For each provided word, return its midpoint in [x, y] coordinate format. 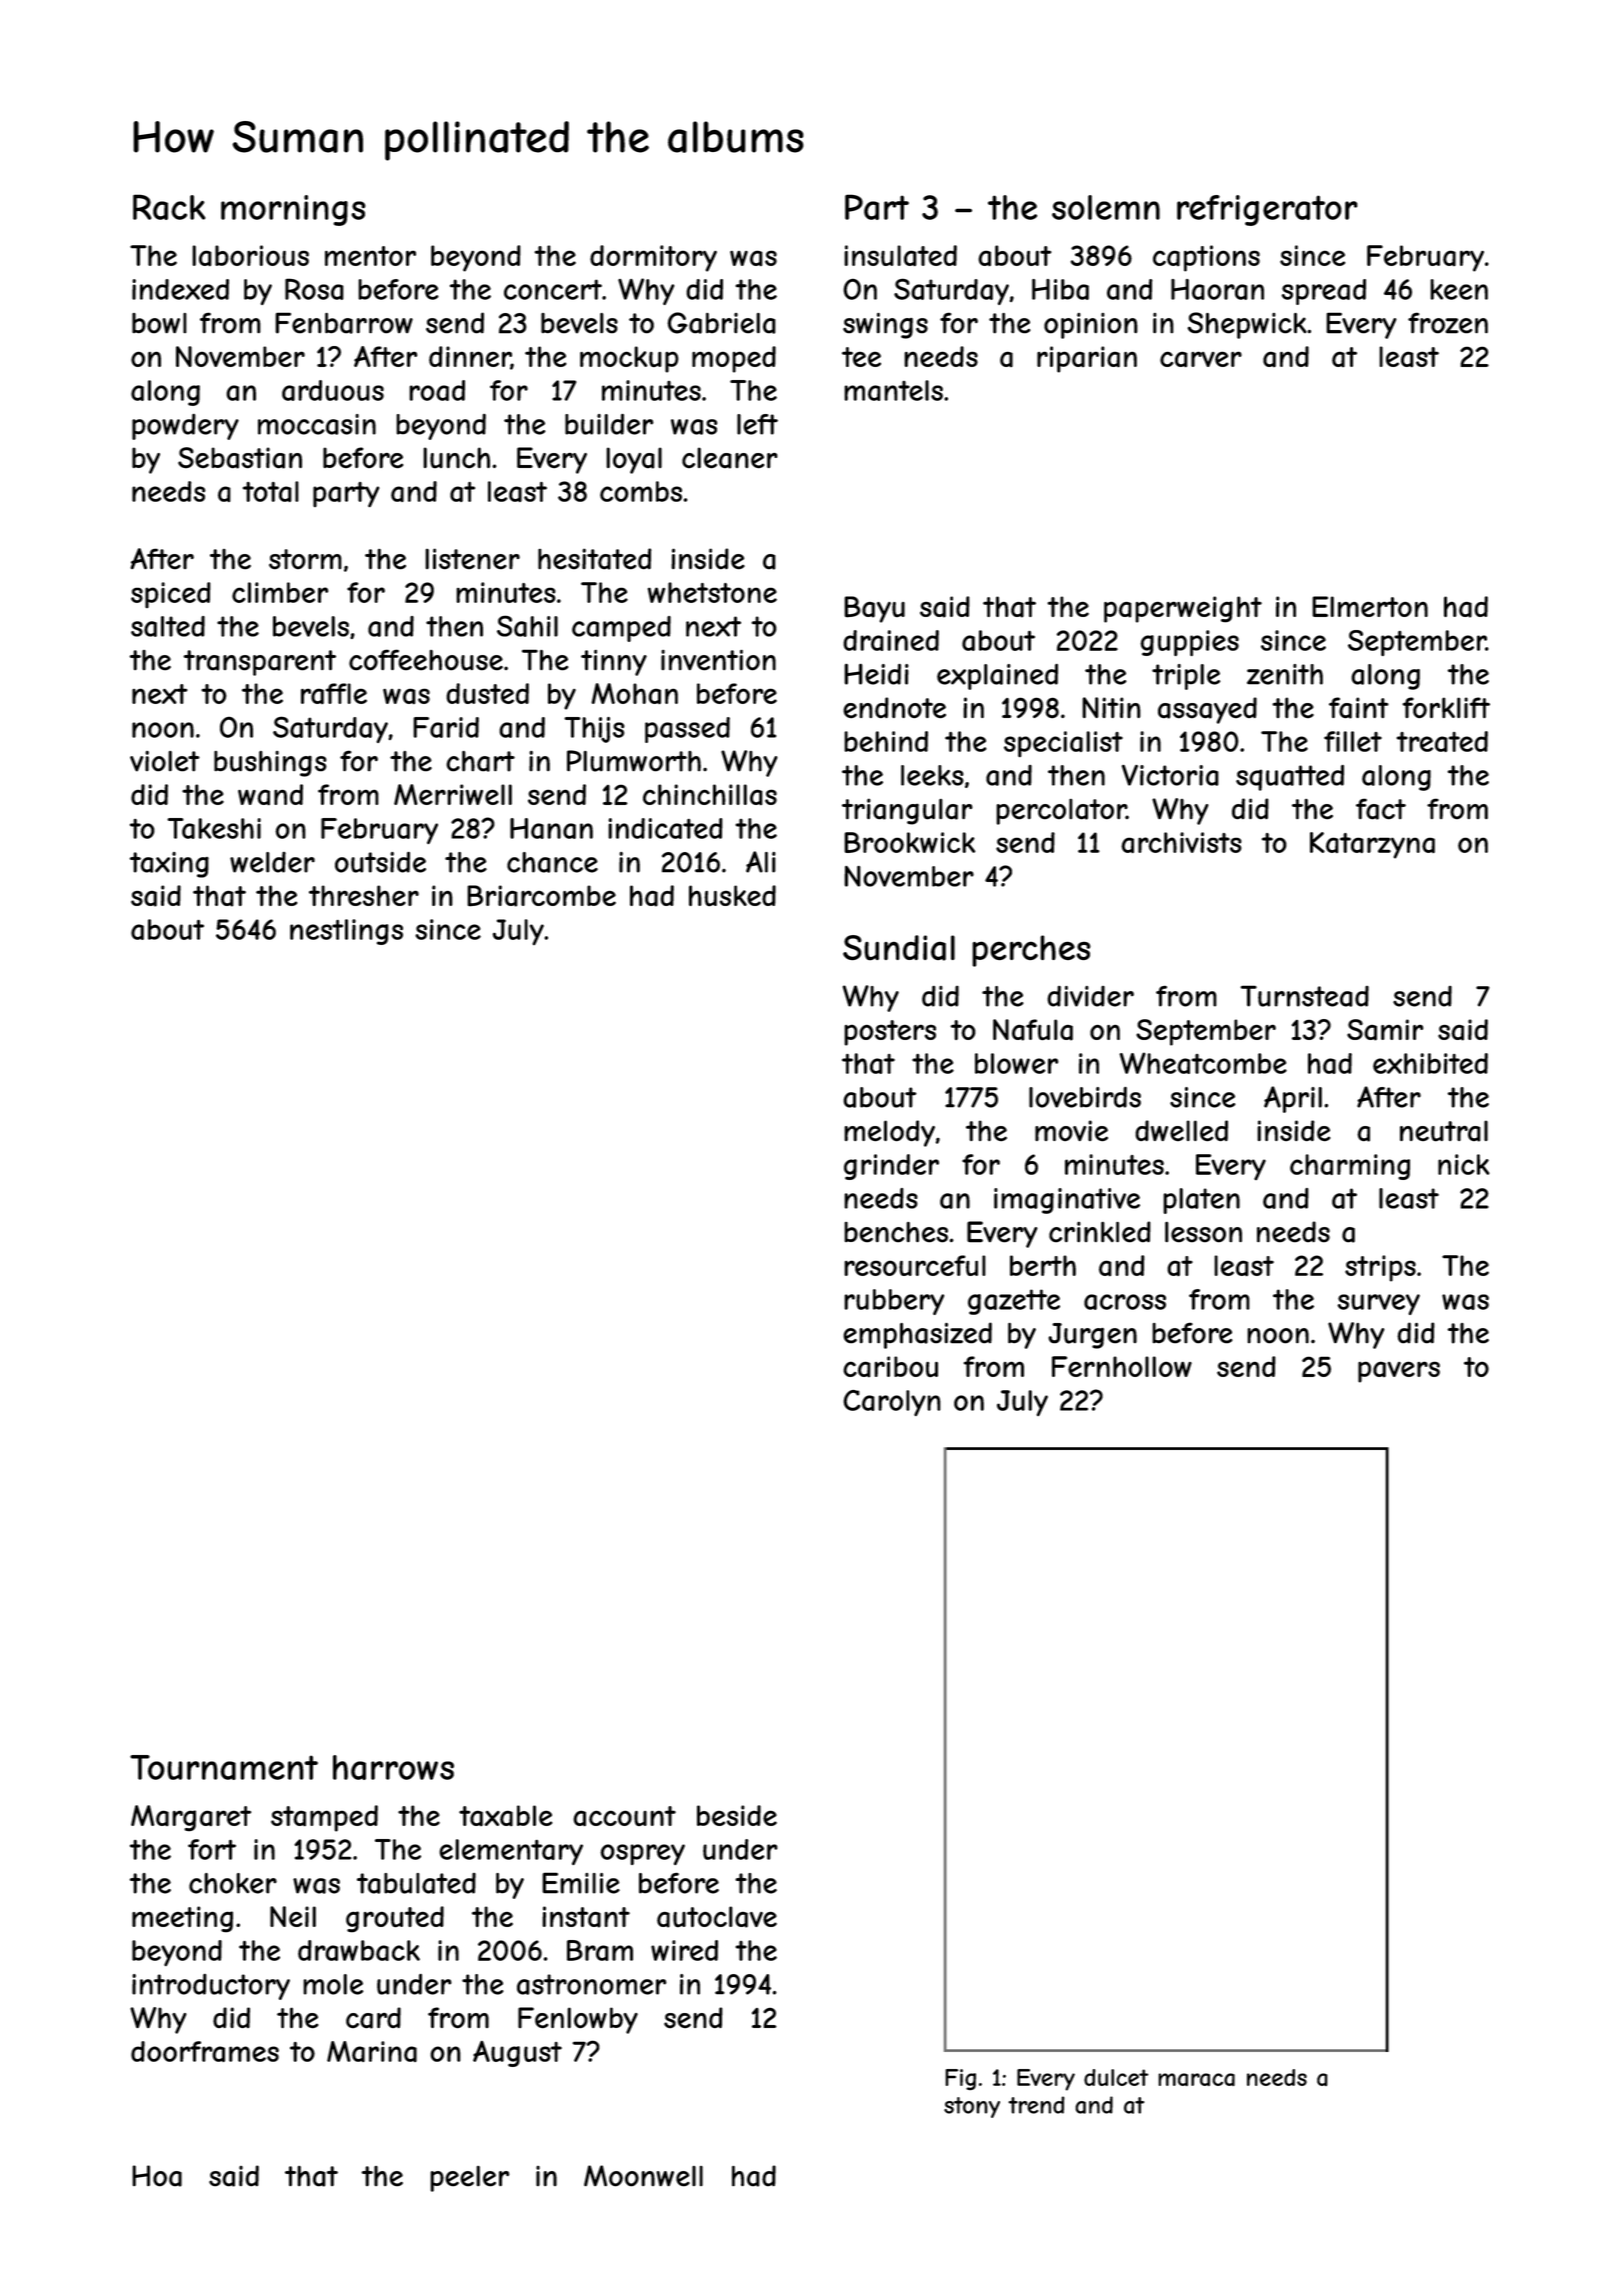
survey [1379, 1304]
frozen [1448, 323]
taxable [505, 1816]
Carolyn [892, 1403]
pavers [1399, 1372]
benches [896, 1232]
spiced [171, 595]
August [517, 2054]
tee [861, 357]
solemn [1106, 207]
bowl [159, 323]
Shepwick [1247, 325]
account [624, 1816]
